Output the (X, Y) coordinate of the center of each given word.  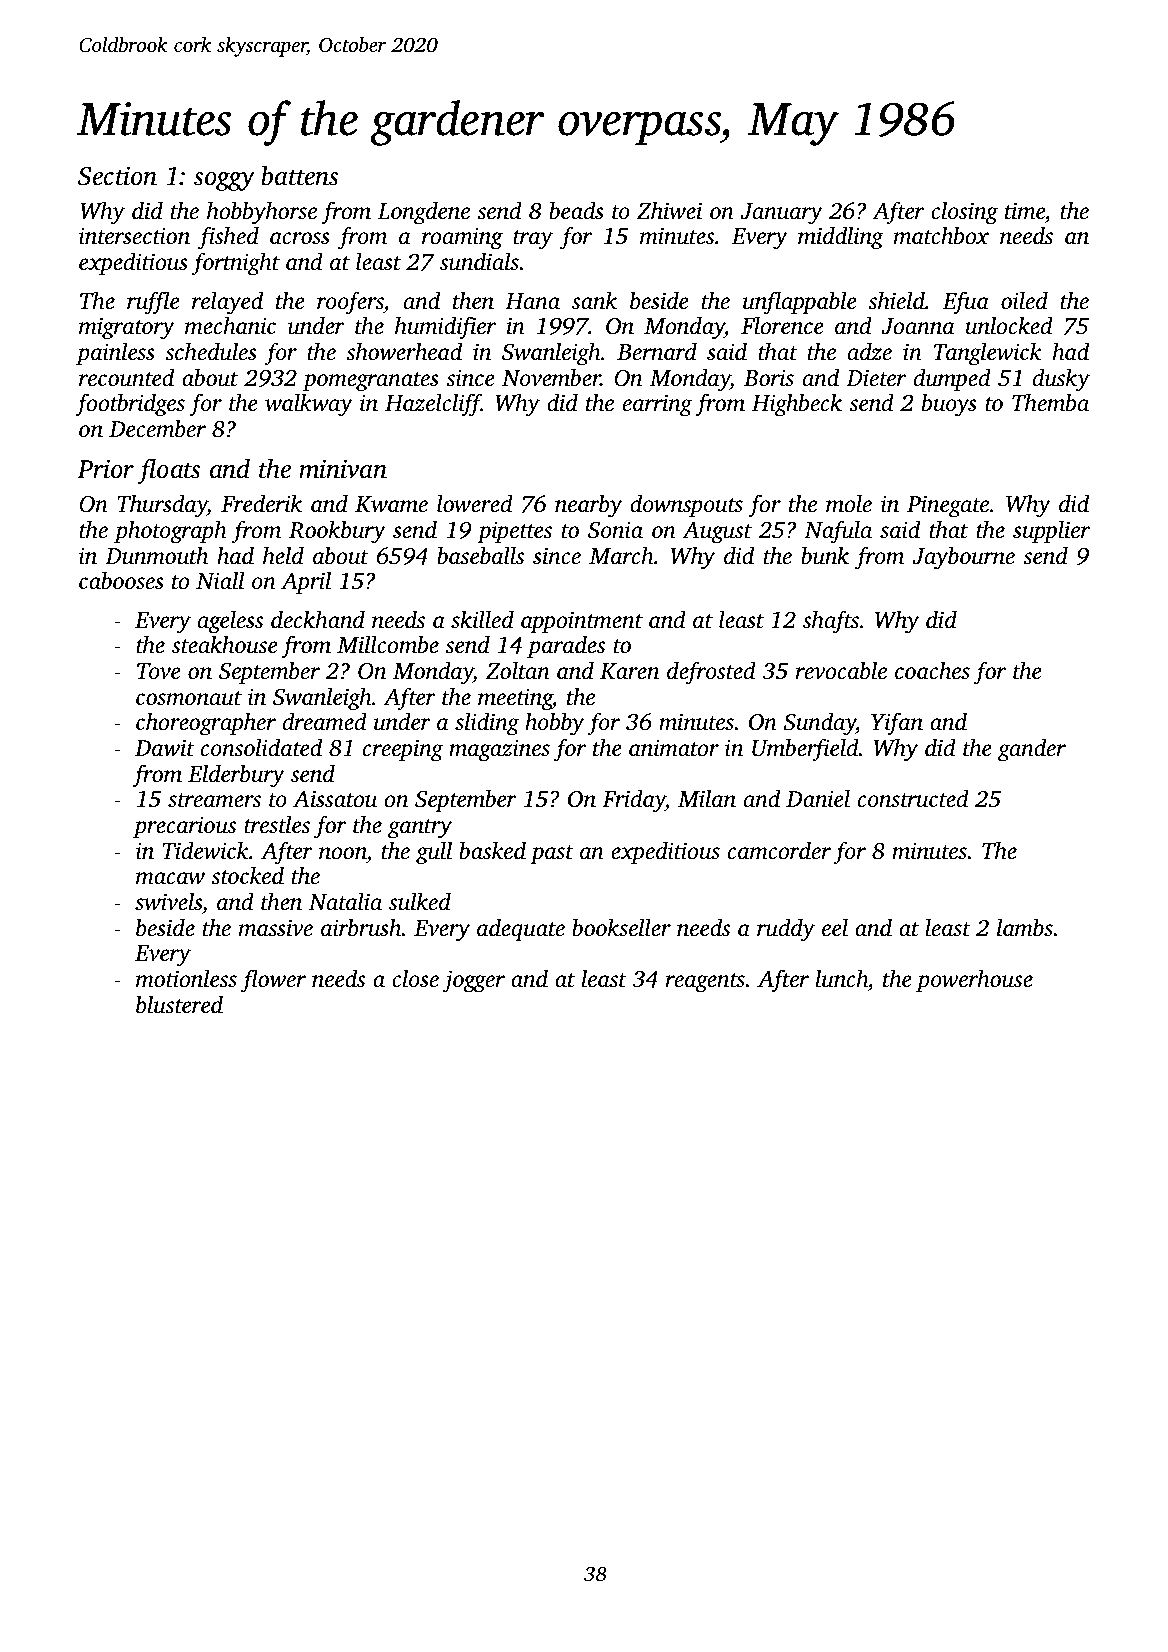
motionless (186, 978)
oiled (1024, 300)
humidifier (445, 328)
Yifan (897, 724)
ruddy (786, 930)
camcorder (779, 850)
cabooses (121, 580)
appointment (582, 622)
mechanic (230, 325)
